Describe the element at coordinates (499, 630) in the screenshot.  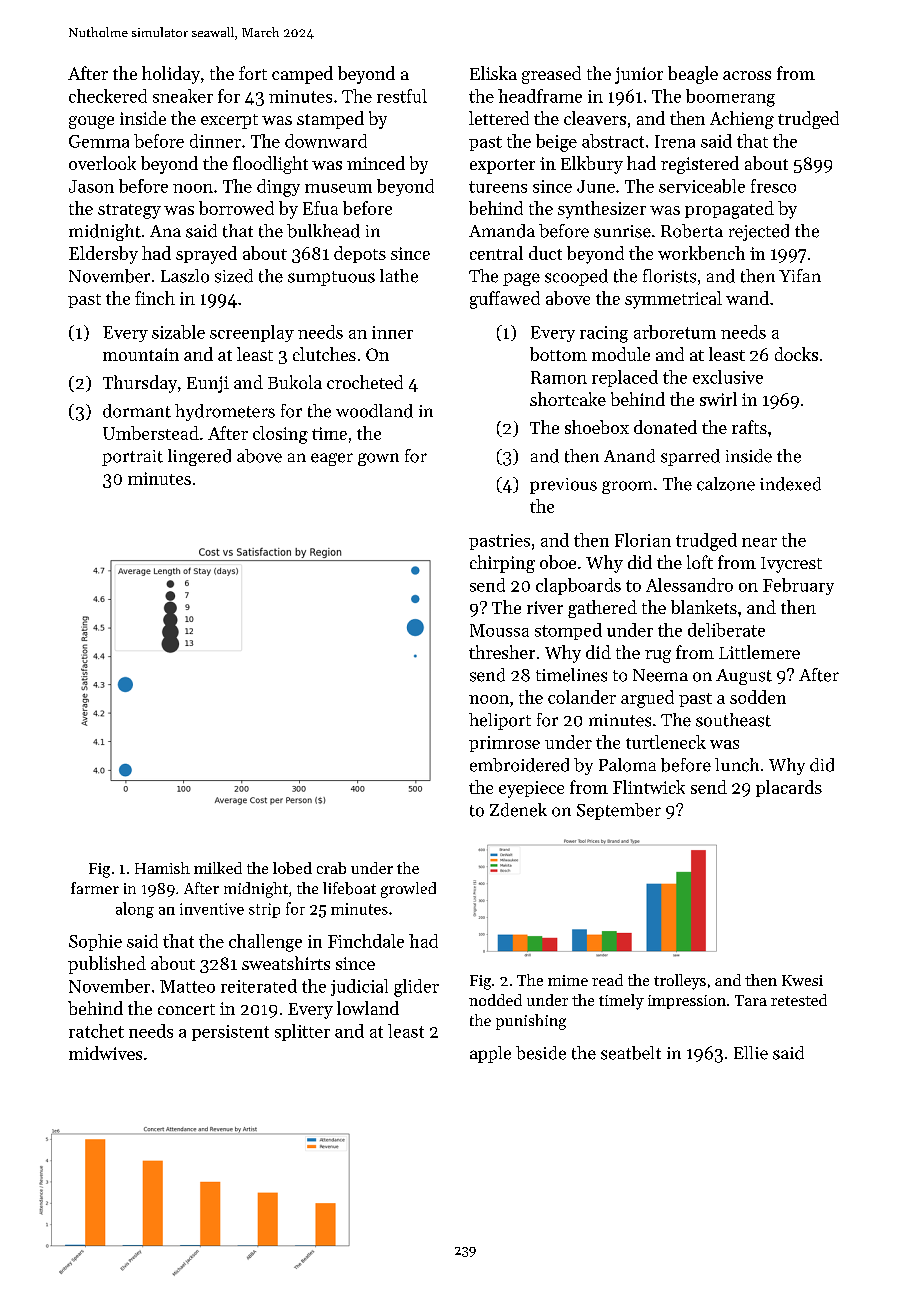
I see `Moussa` at that location.
